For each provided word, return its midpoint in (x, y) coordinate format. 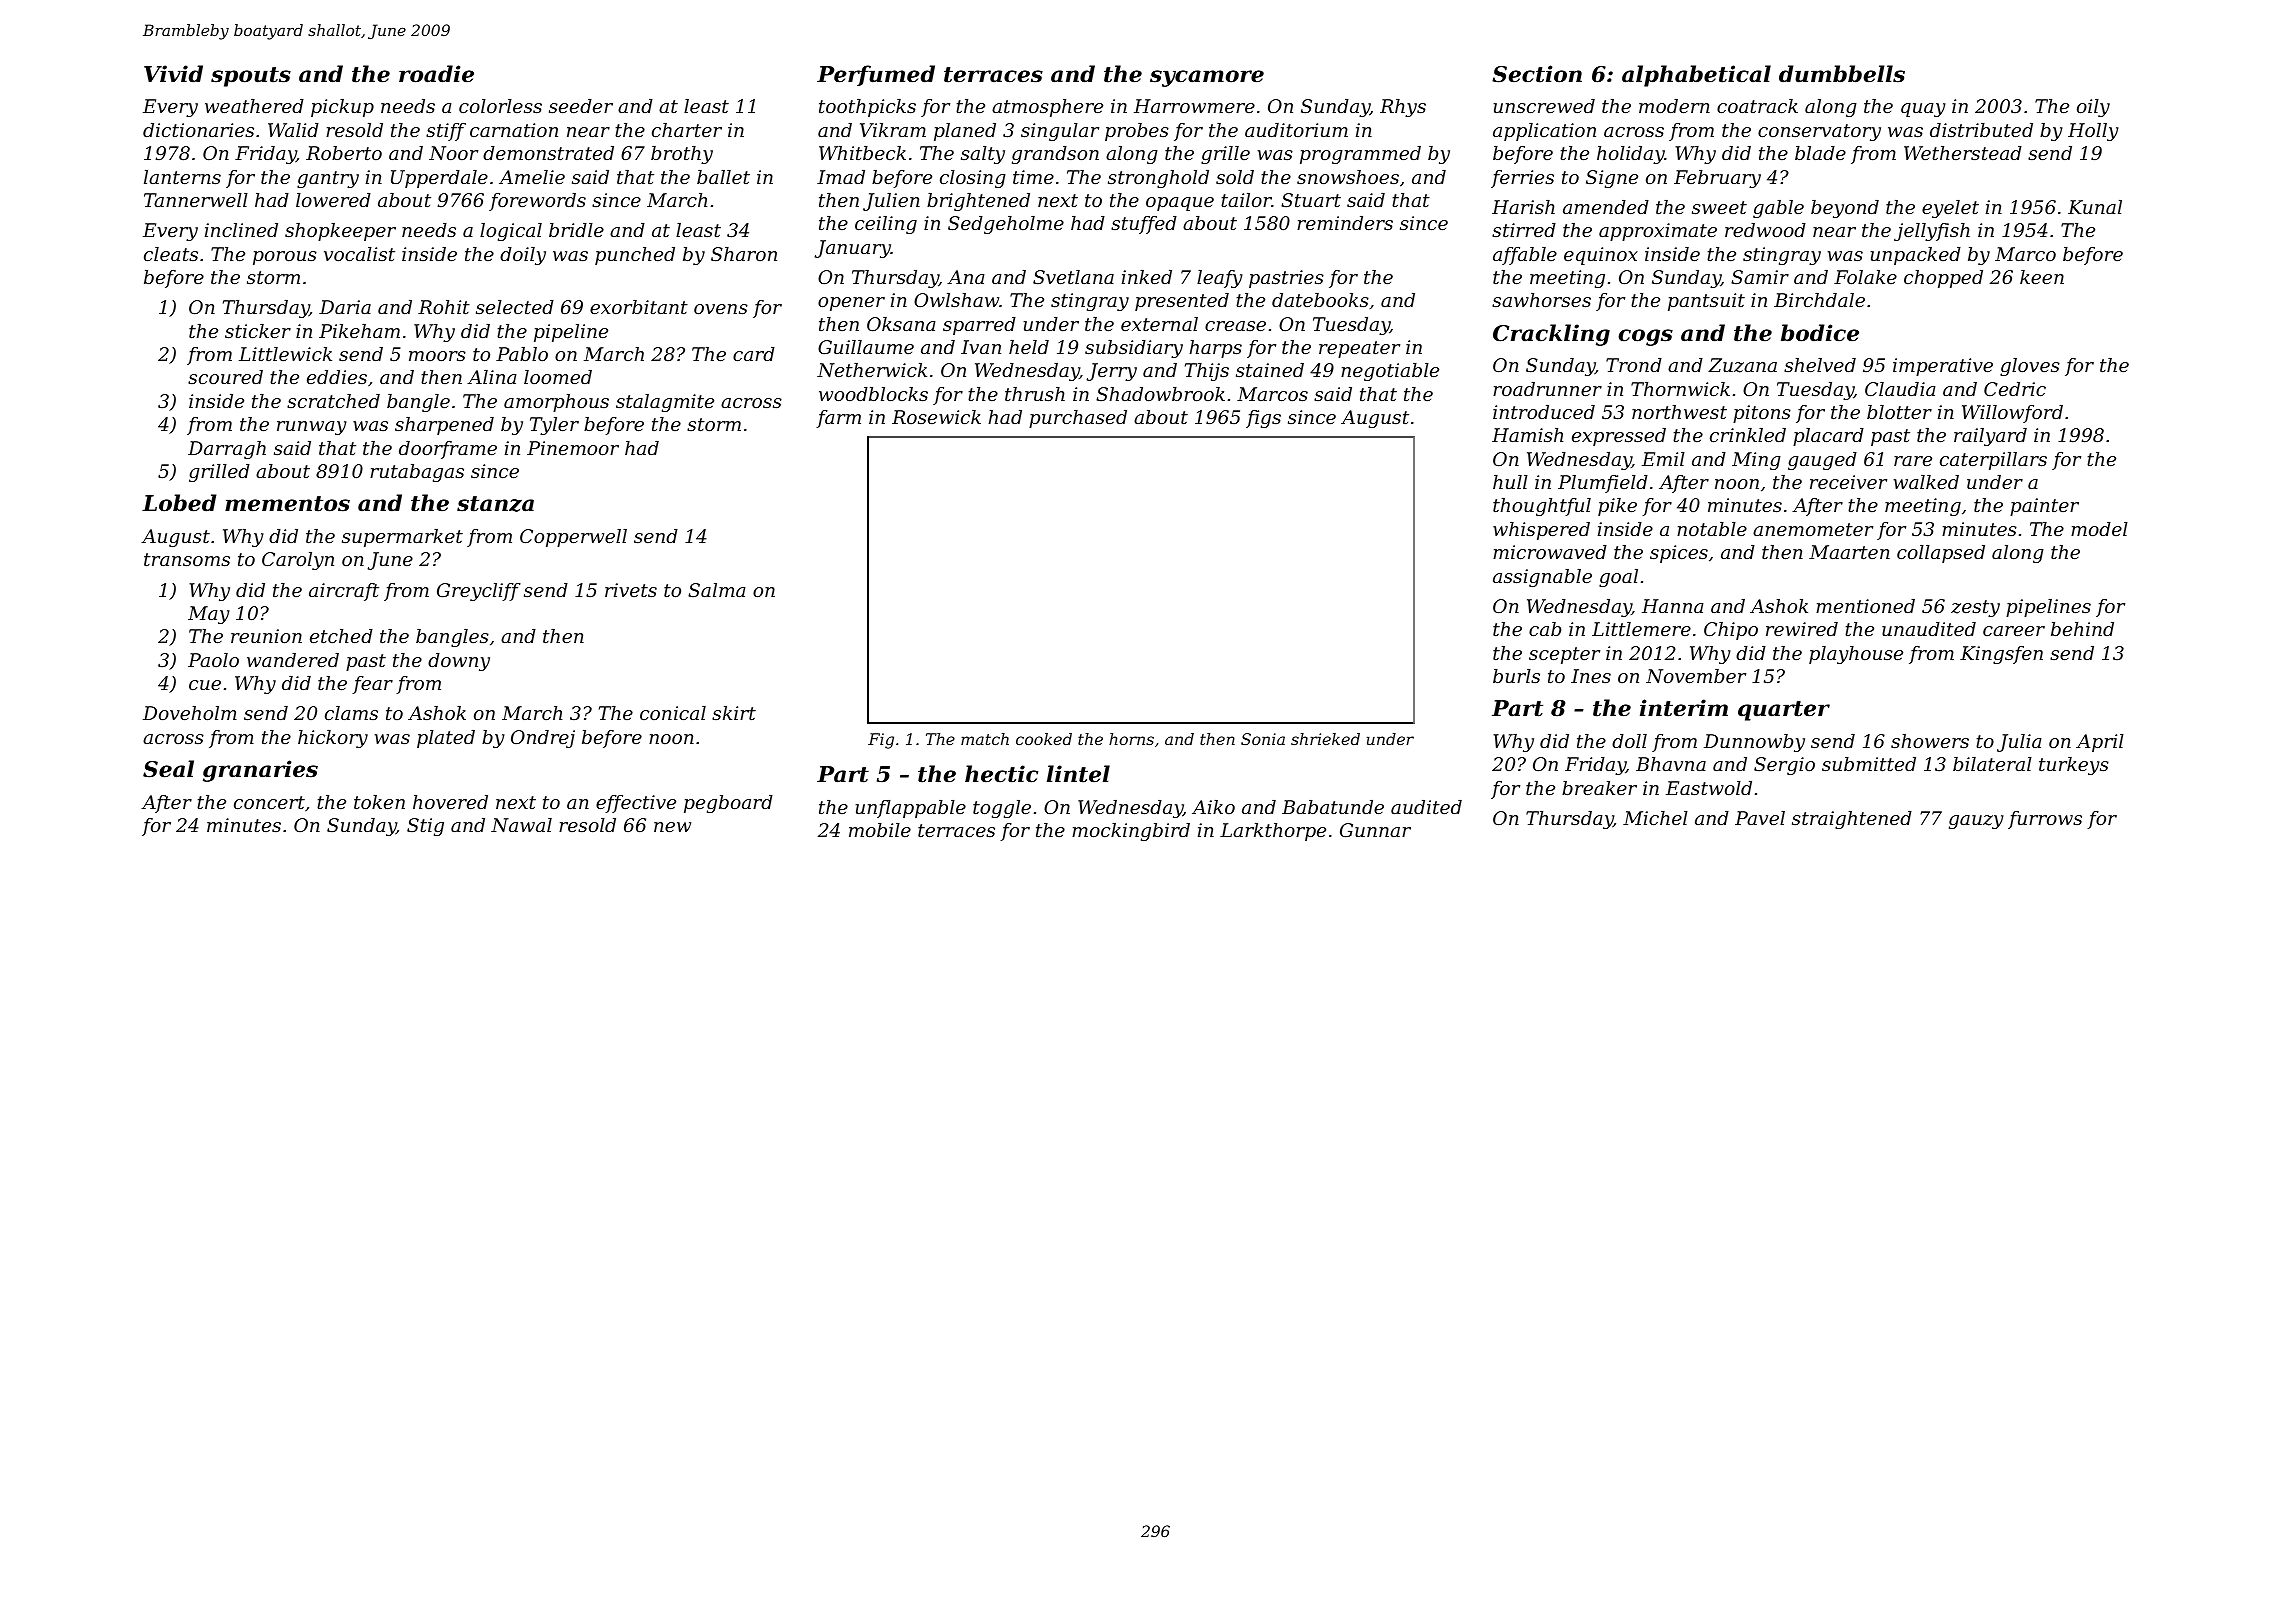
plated (446, 739)
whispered (1541, 531)
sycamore (1207, 78)
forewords (537, 202)
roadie (436, 74)
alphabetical (1696, 76)
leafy (1220, 279)
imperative (1943, 367)
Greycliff (479, 592)
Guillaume (866, 347)
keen (2042, 277)
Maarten (1849, 552)
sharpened (444, 426)
